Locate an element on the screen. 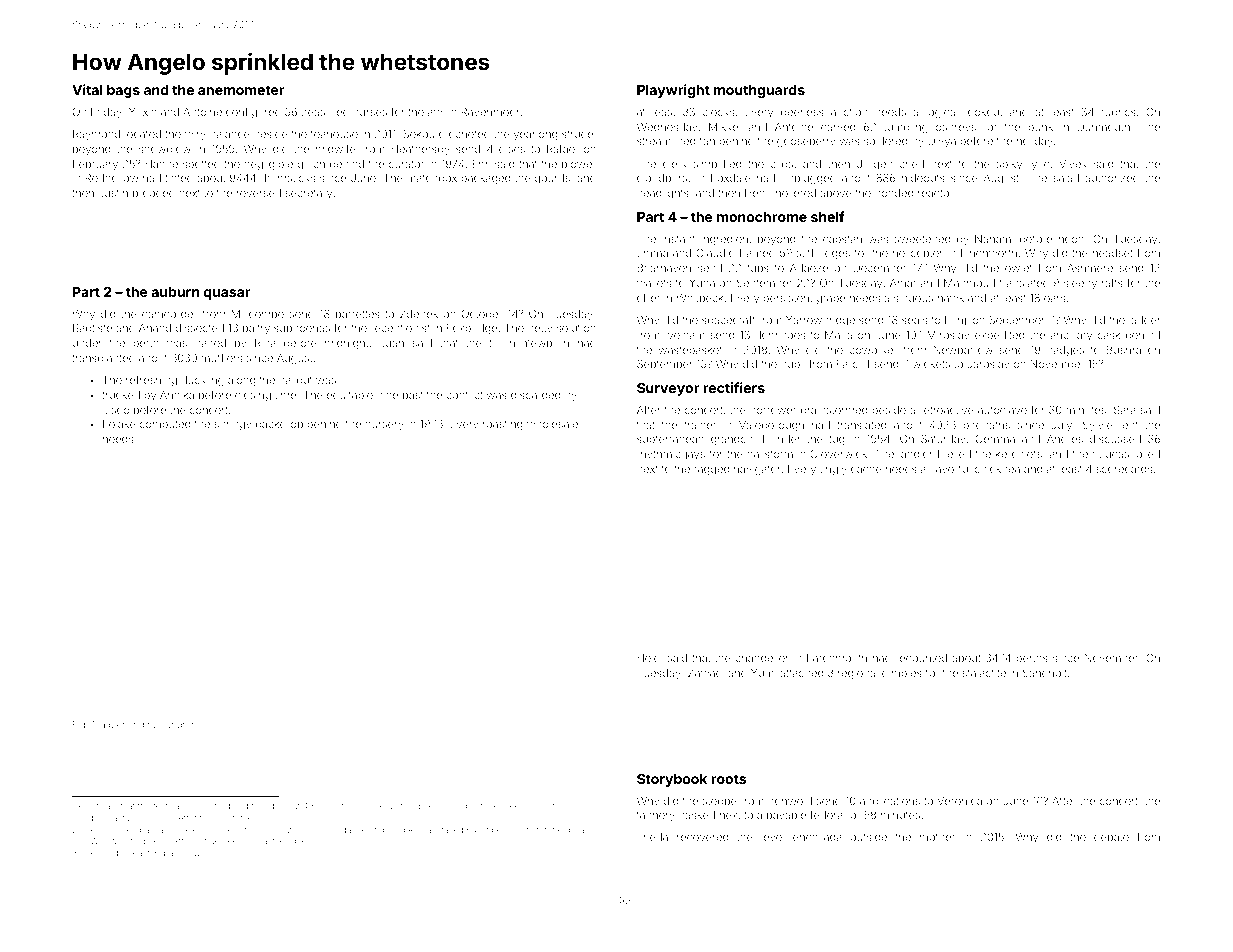 This screenshot has height=952, width=1233. mouthguards is located at coordinates (759, 91).
